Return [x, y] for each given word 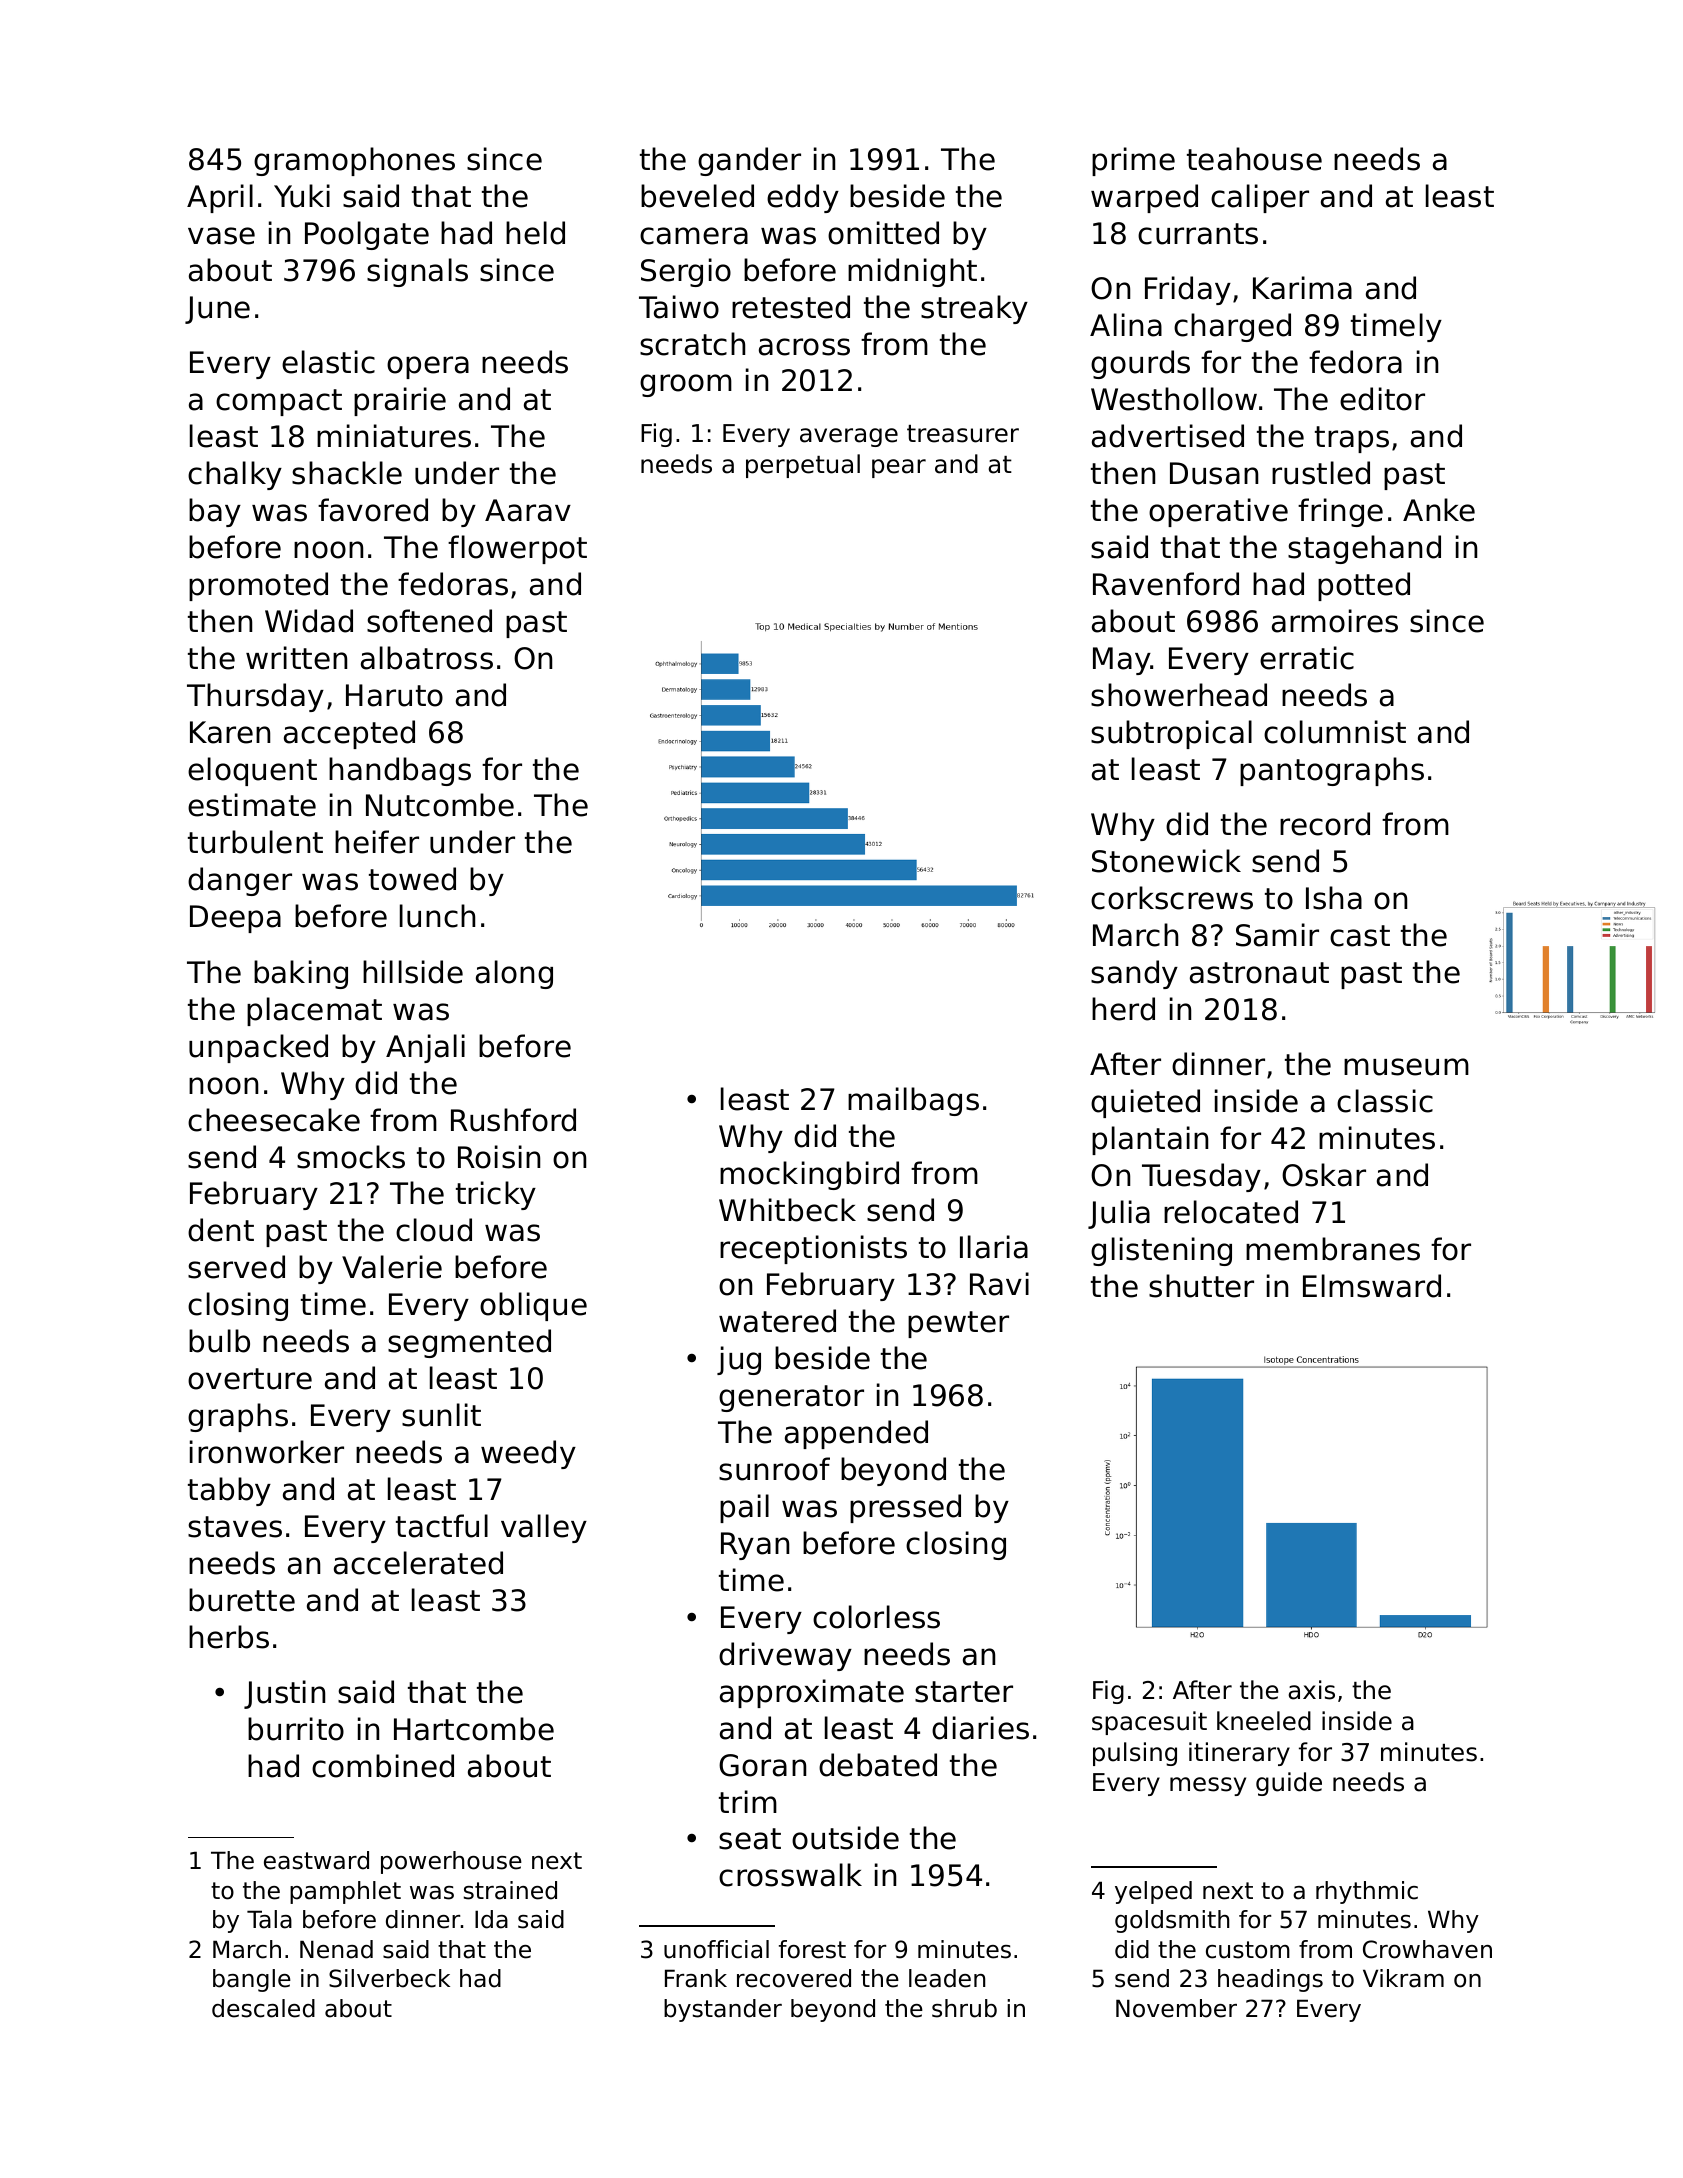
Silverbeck [389, 1978]
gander [749, 161]
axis [1312, 1690]
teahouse [1254, 159]
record [1325, 824]
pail [744, 1508]
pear [899, 468]
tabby [229, 1491]
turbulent [255, 842]
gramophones [354, 161]
